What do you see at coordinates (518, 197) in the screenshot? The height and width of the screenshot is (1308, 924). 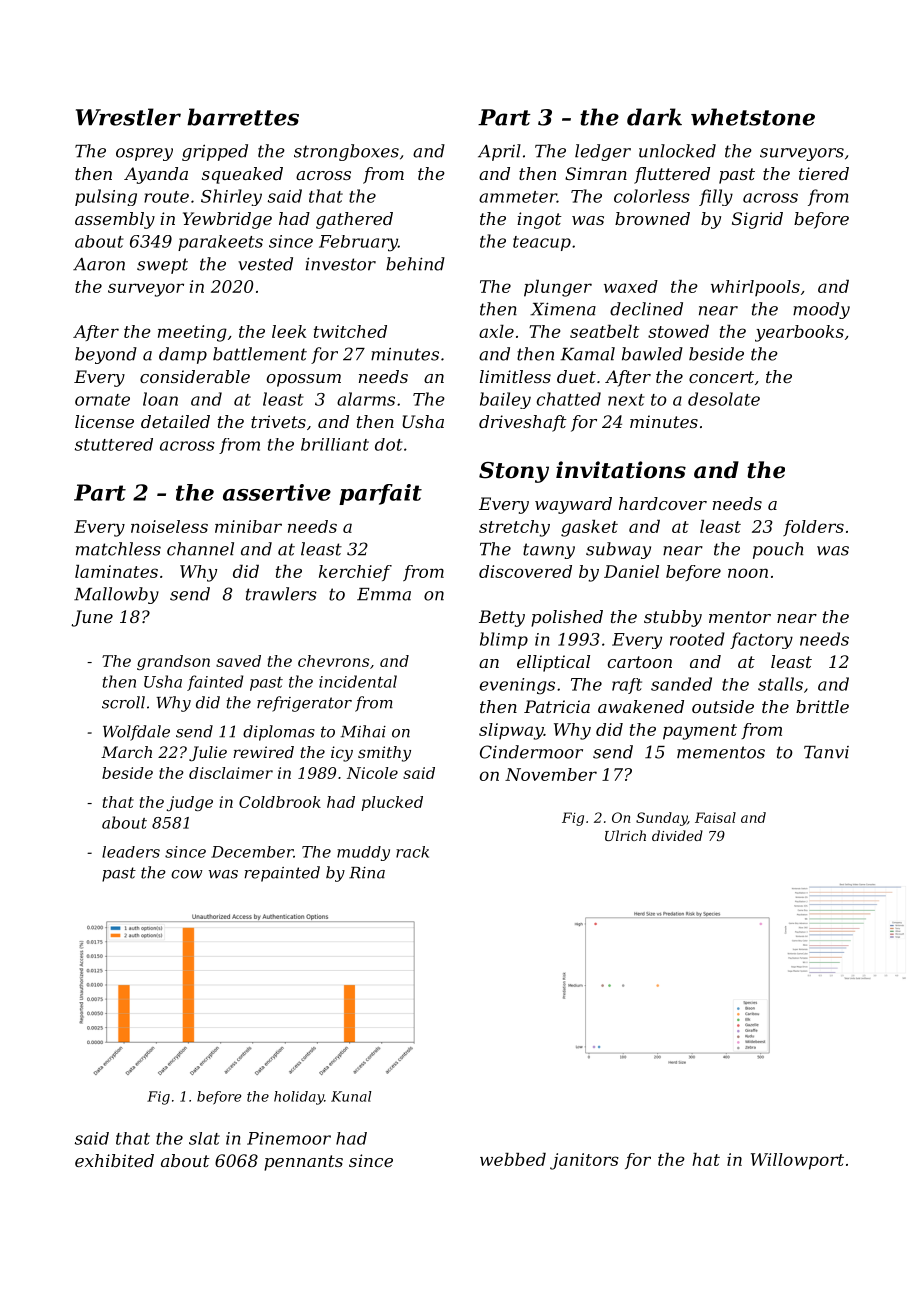 I see `ammeter` at bounding box center [518, 197].
